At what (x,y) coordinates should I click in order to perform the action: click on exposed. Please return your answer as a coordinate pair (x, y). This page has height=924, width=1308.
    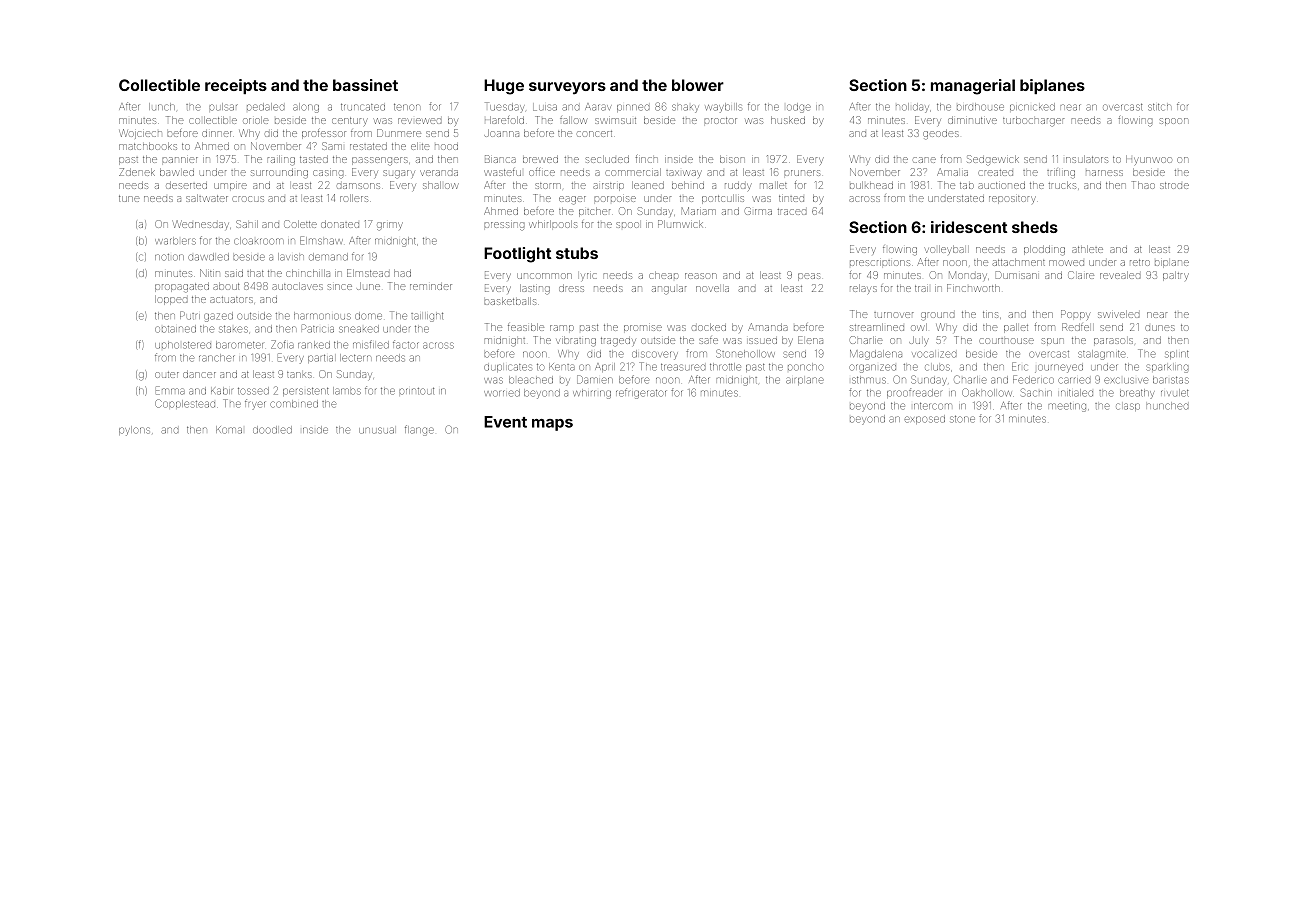
    Looking at the image, I should click on (924, 419).
